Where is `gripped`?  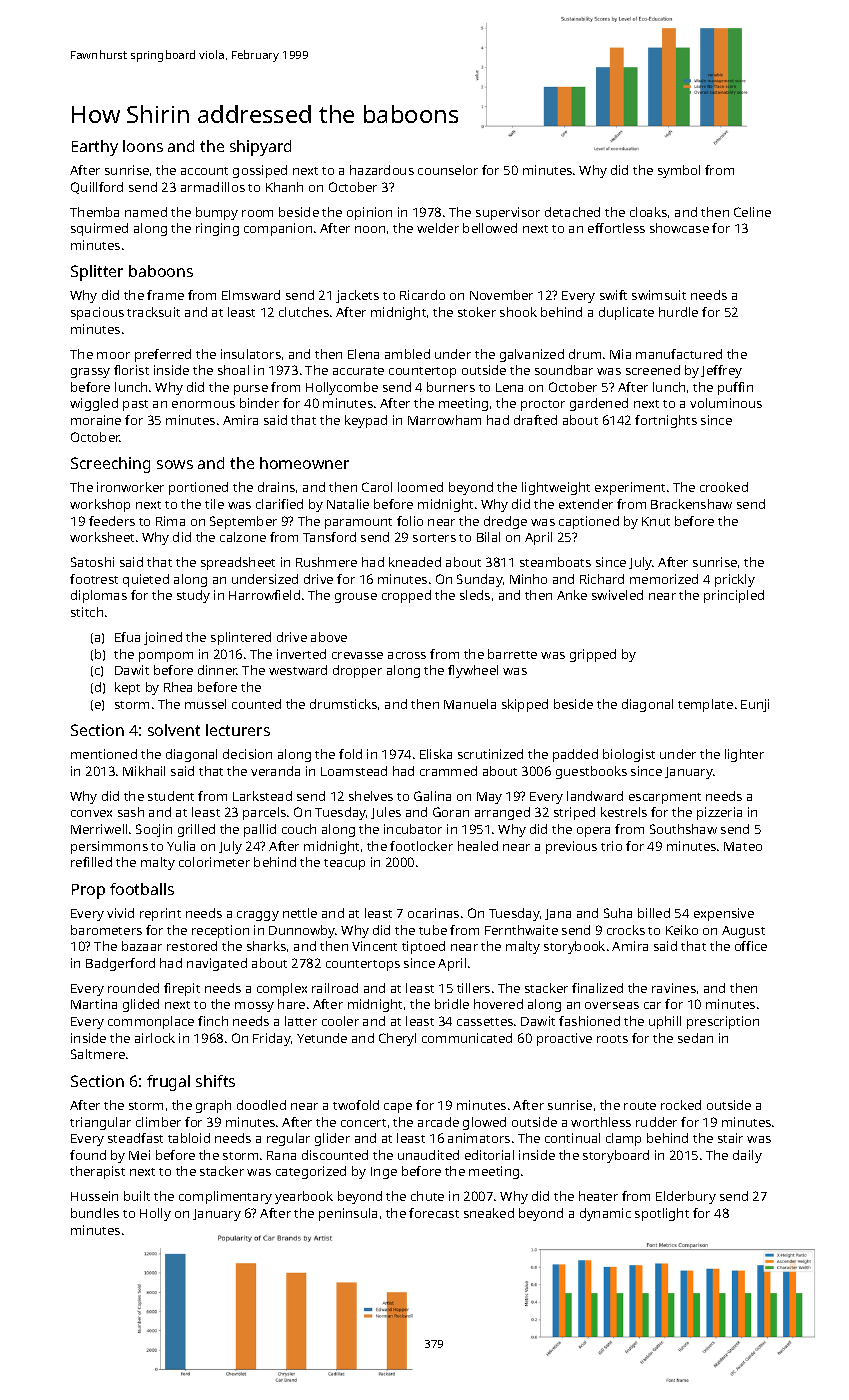 gripped is located at coordinates (593, 655).
